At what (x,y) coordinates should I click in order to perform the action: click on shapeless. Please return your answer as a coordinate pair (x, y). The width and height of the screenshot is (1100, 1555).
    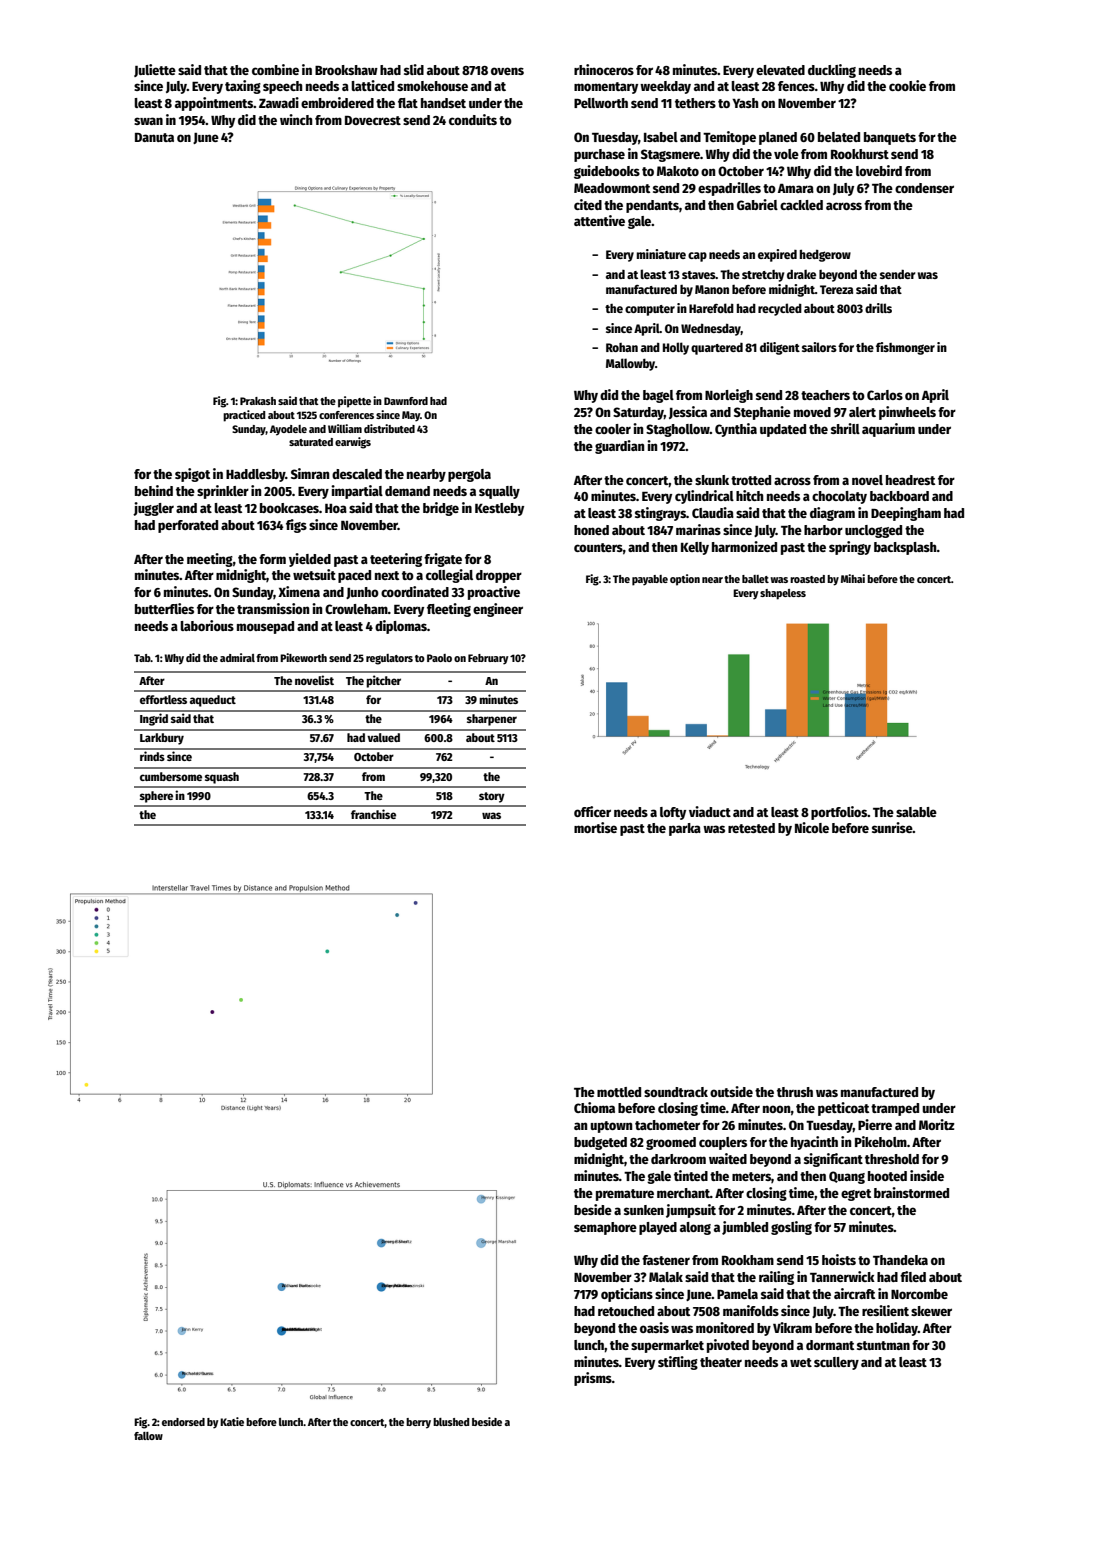
    Looking at the image, I should click on (783, 594).
